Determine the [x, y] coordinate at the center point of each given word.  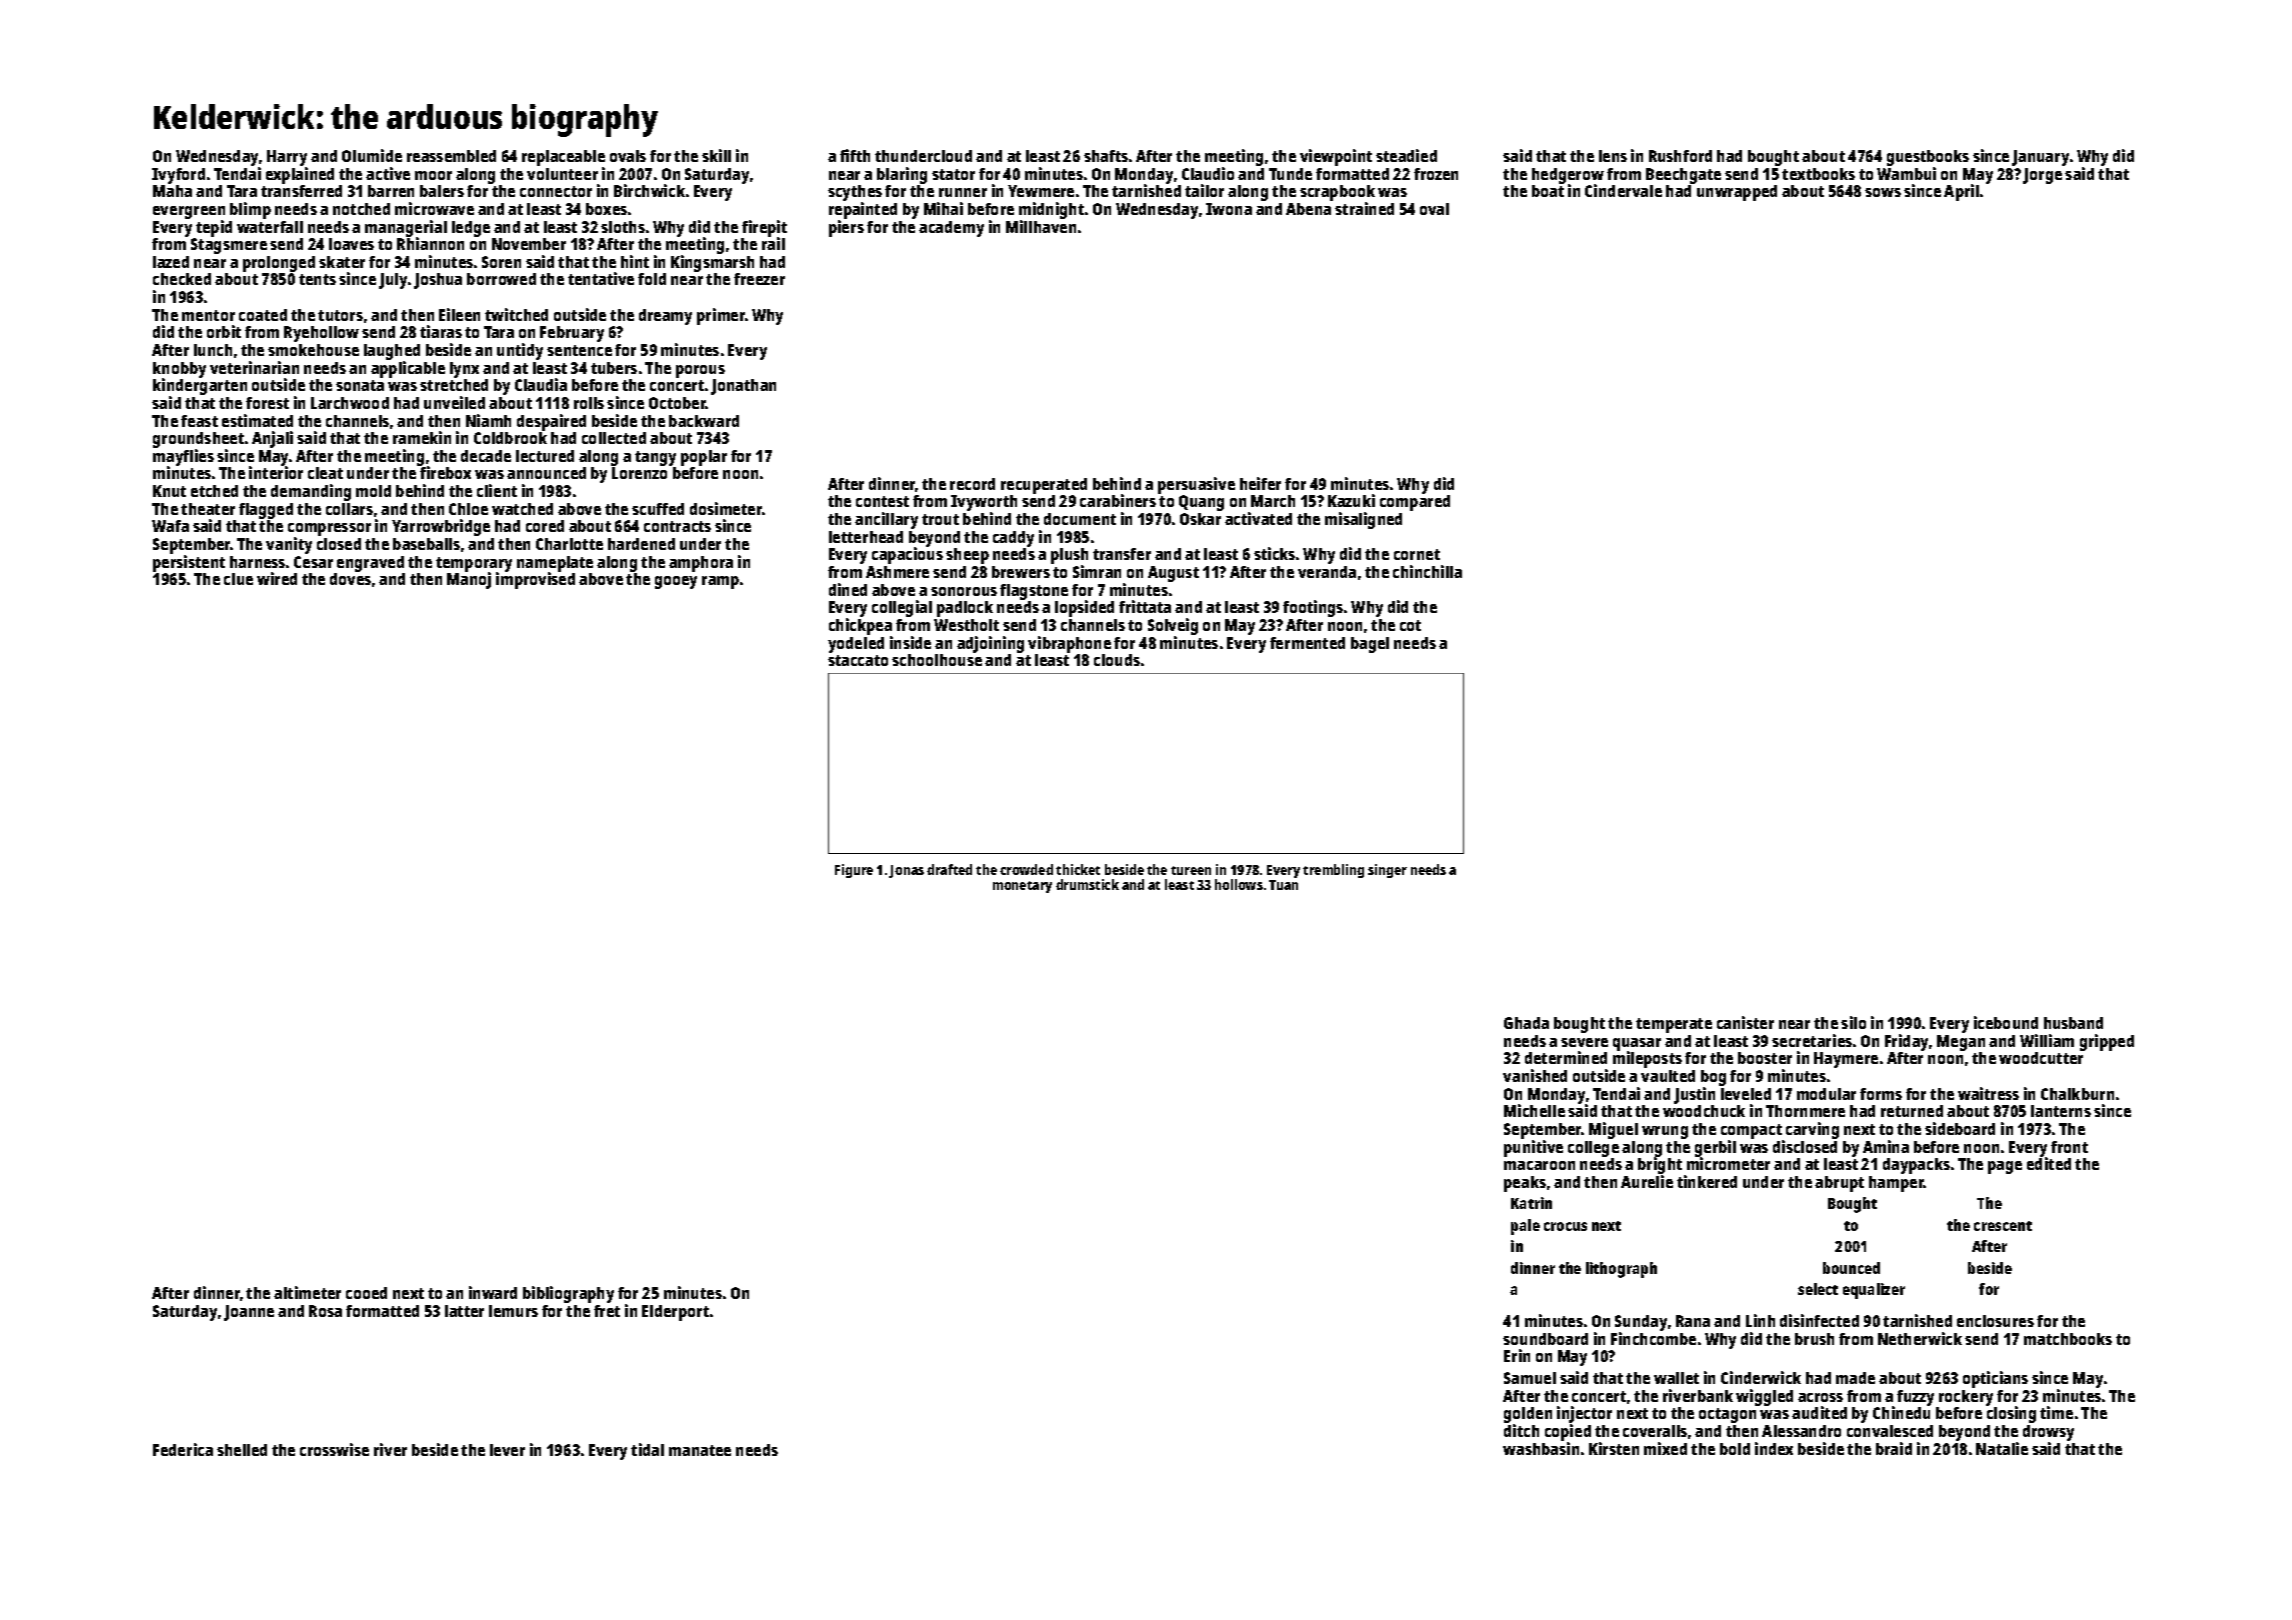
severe [1584, 1042]
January [2040, 158]
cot [1410, 625]
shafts [1106, 156]
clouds [1117, 660]
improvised [535, 581]
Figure [854, 871]
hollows [1239, 884]
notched [361, 209]
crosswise [334, 1449]
